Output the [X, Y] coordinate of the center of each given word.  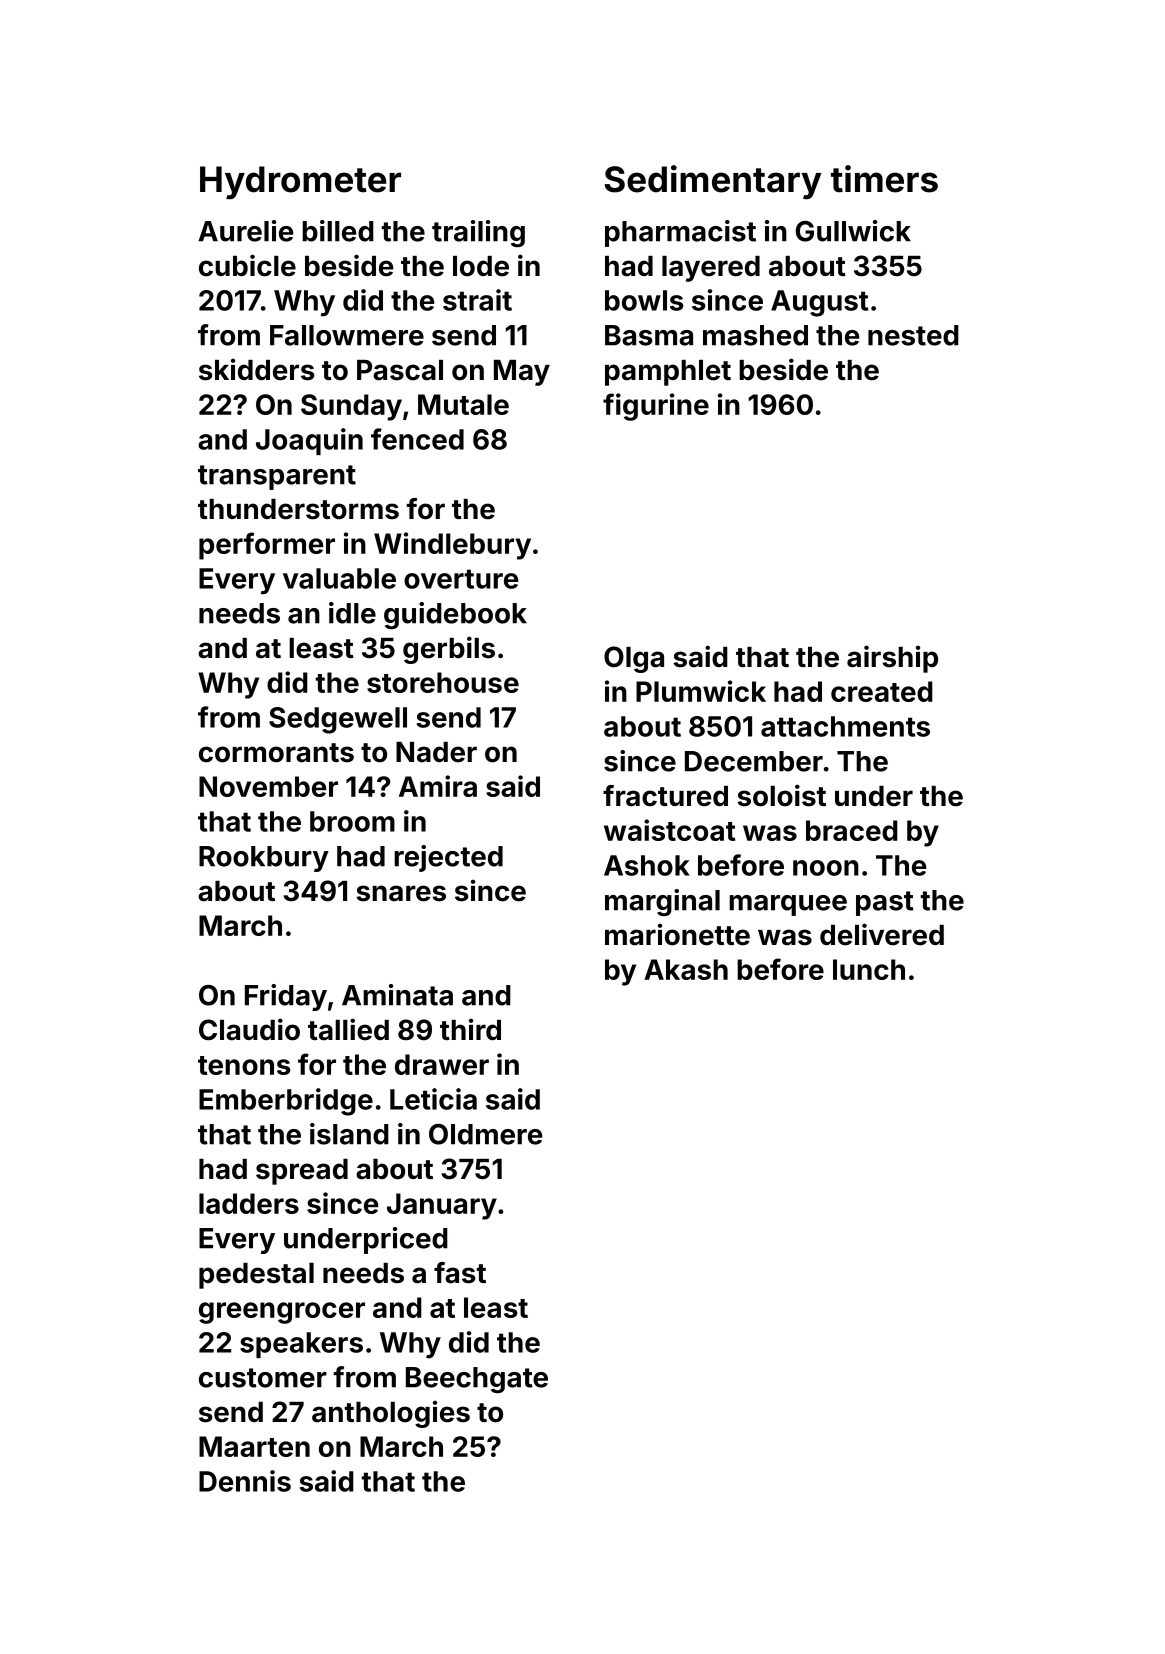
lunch [869, 969]
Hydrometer [300, 183]
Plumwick [701, 691]
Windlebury [452, 546]
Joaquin [309, 441]
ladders [249, 1203]
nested [913, 335]
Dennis [245, 1481]
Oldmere [485, 1134]
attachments [845, 726]
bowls [644, 300]
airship [892, 659]
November [268, 786]
